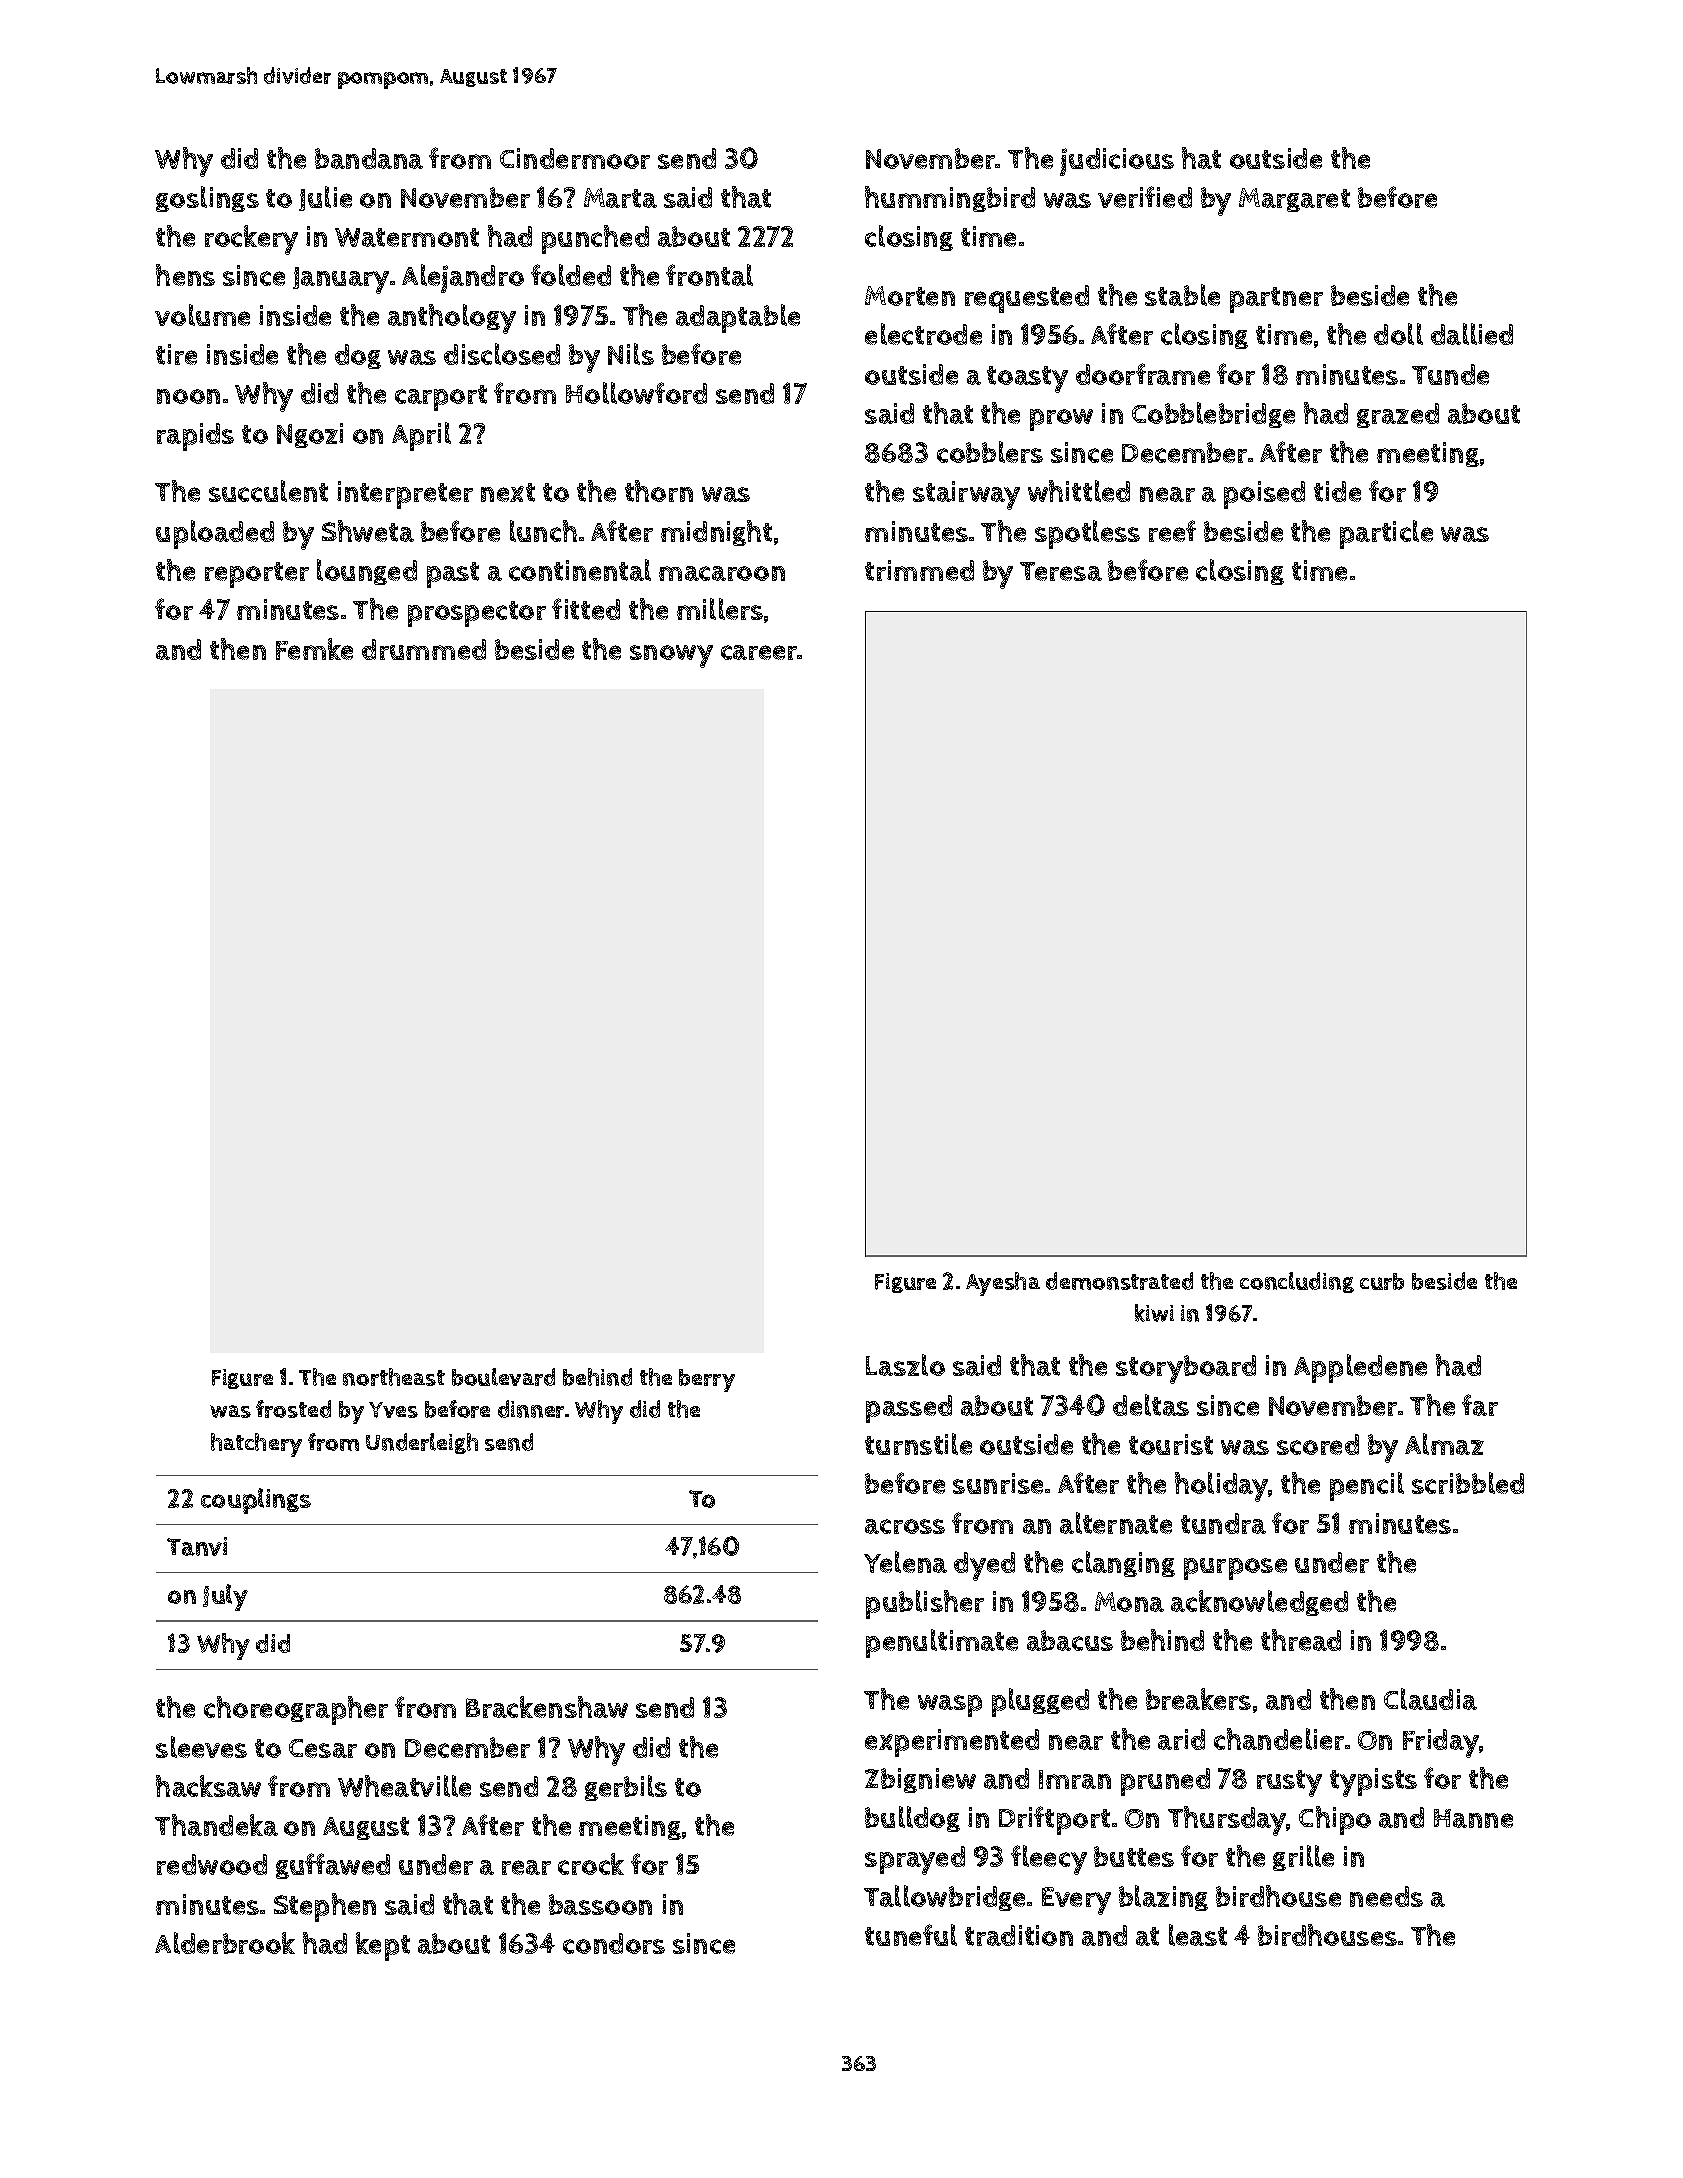  What do you see at coordinates (369, 158) in the screenshot?
I see `bandana` at bounding box center [369, 158].
